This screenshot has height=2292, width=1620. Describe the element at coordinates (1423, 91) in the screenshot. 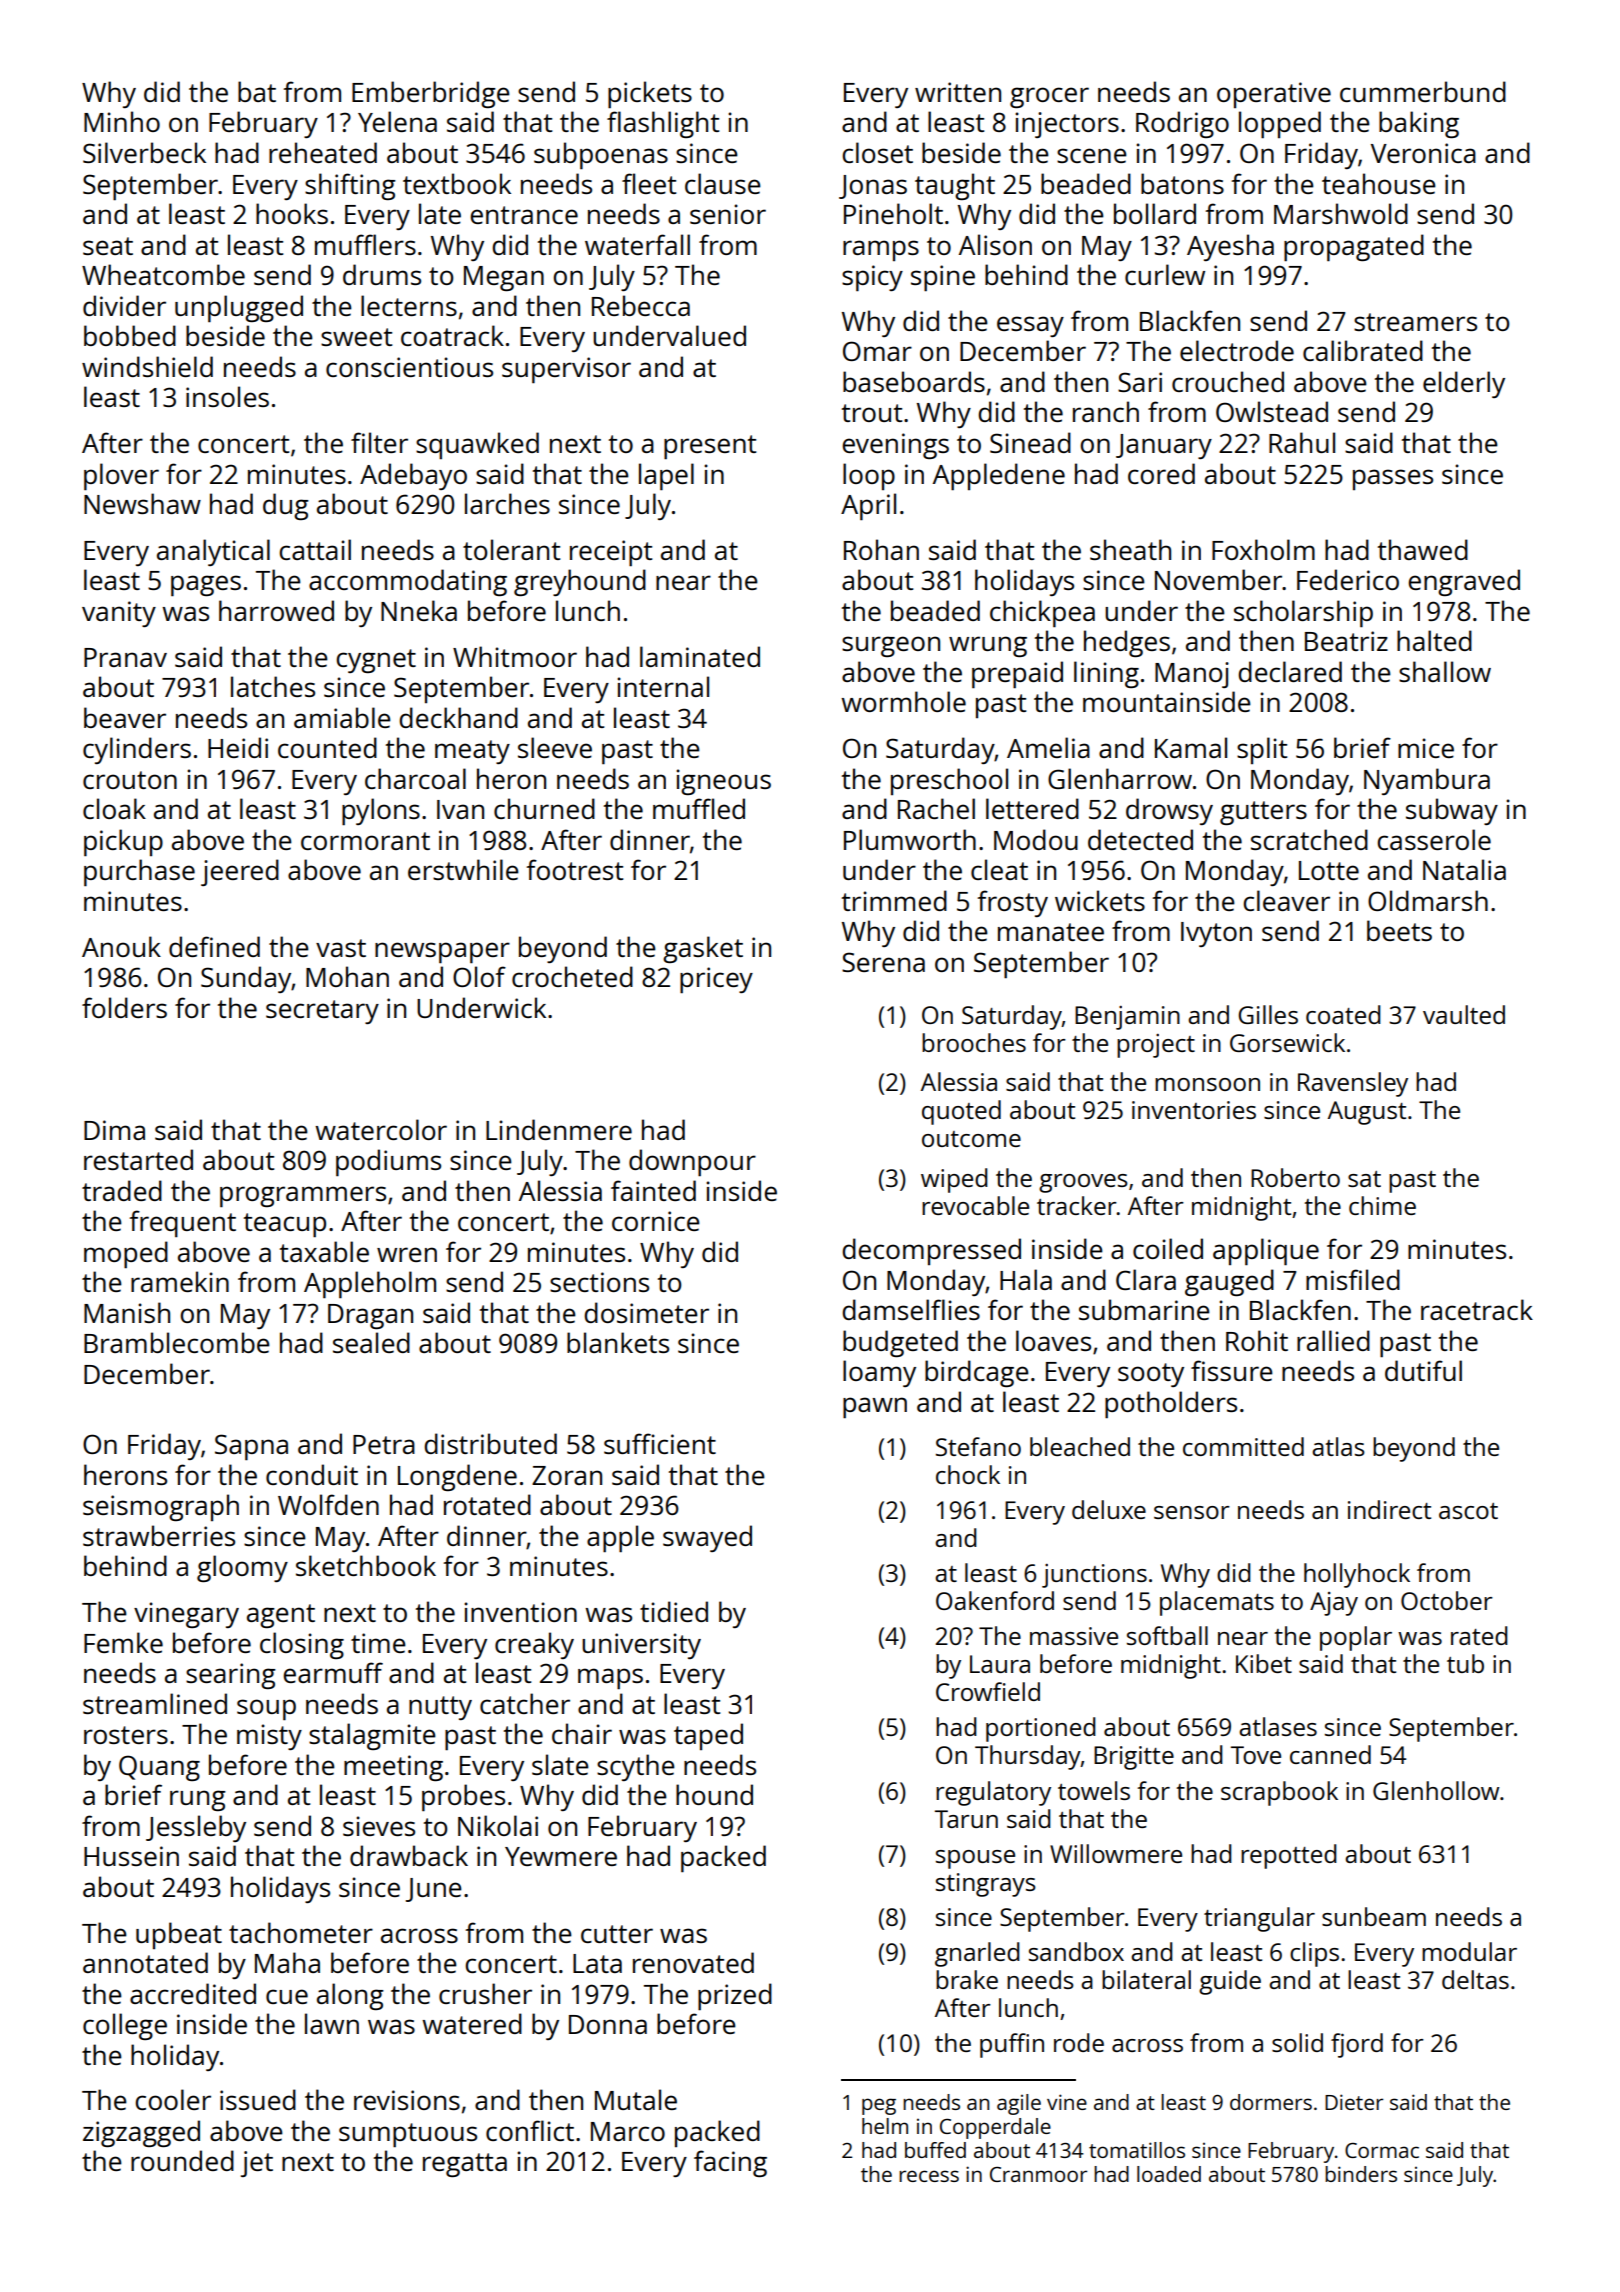

I see `cummerbund` at that location.
